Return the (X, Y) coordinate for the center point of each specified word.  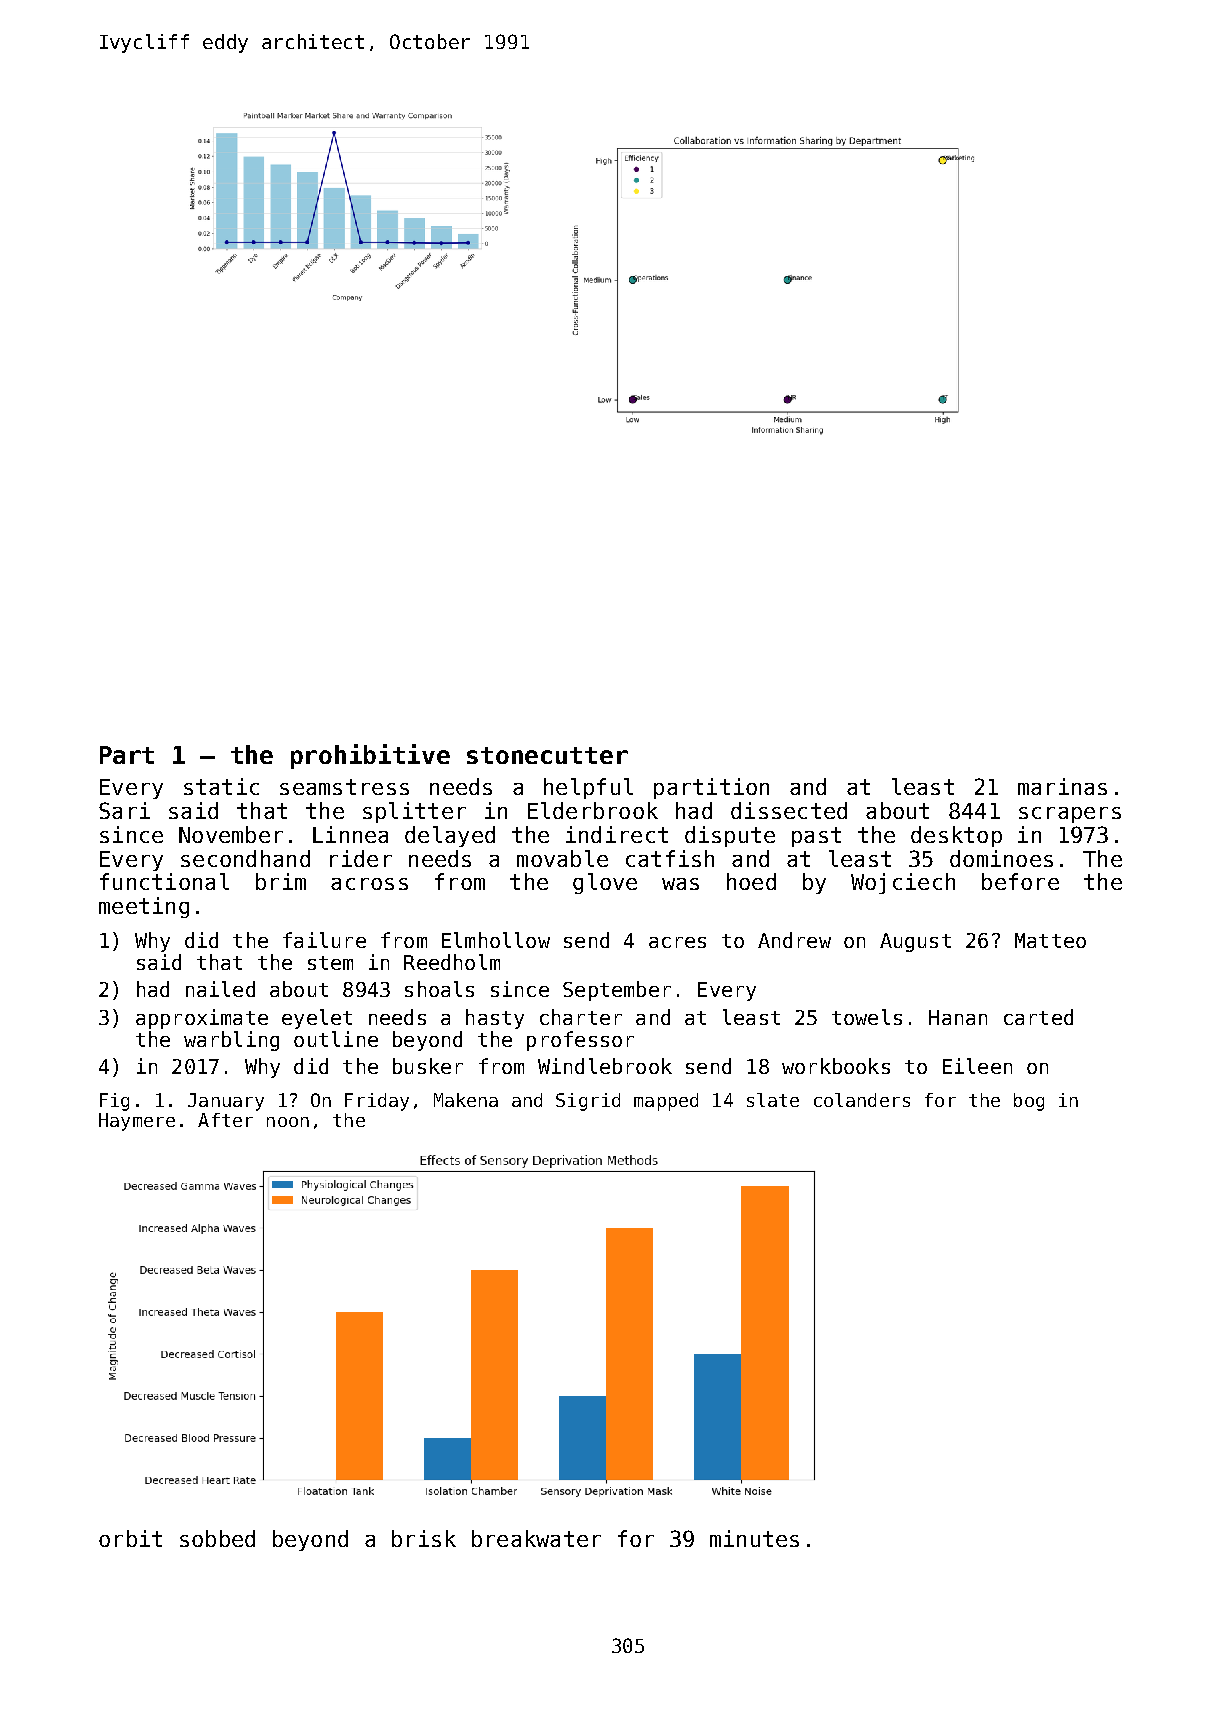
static (221, 786)
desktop (956, 836)
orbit (130, 1538)
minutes (754, 1538)
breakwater (536, 1538)
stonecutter (547, 755)
